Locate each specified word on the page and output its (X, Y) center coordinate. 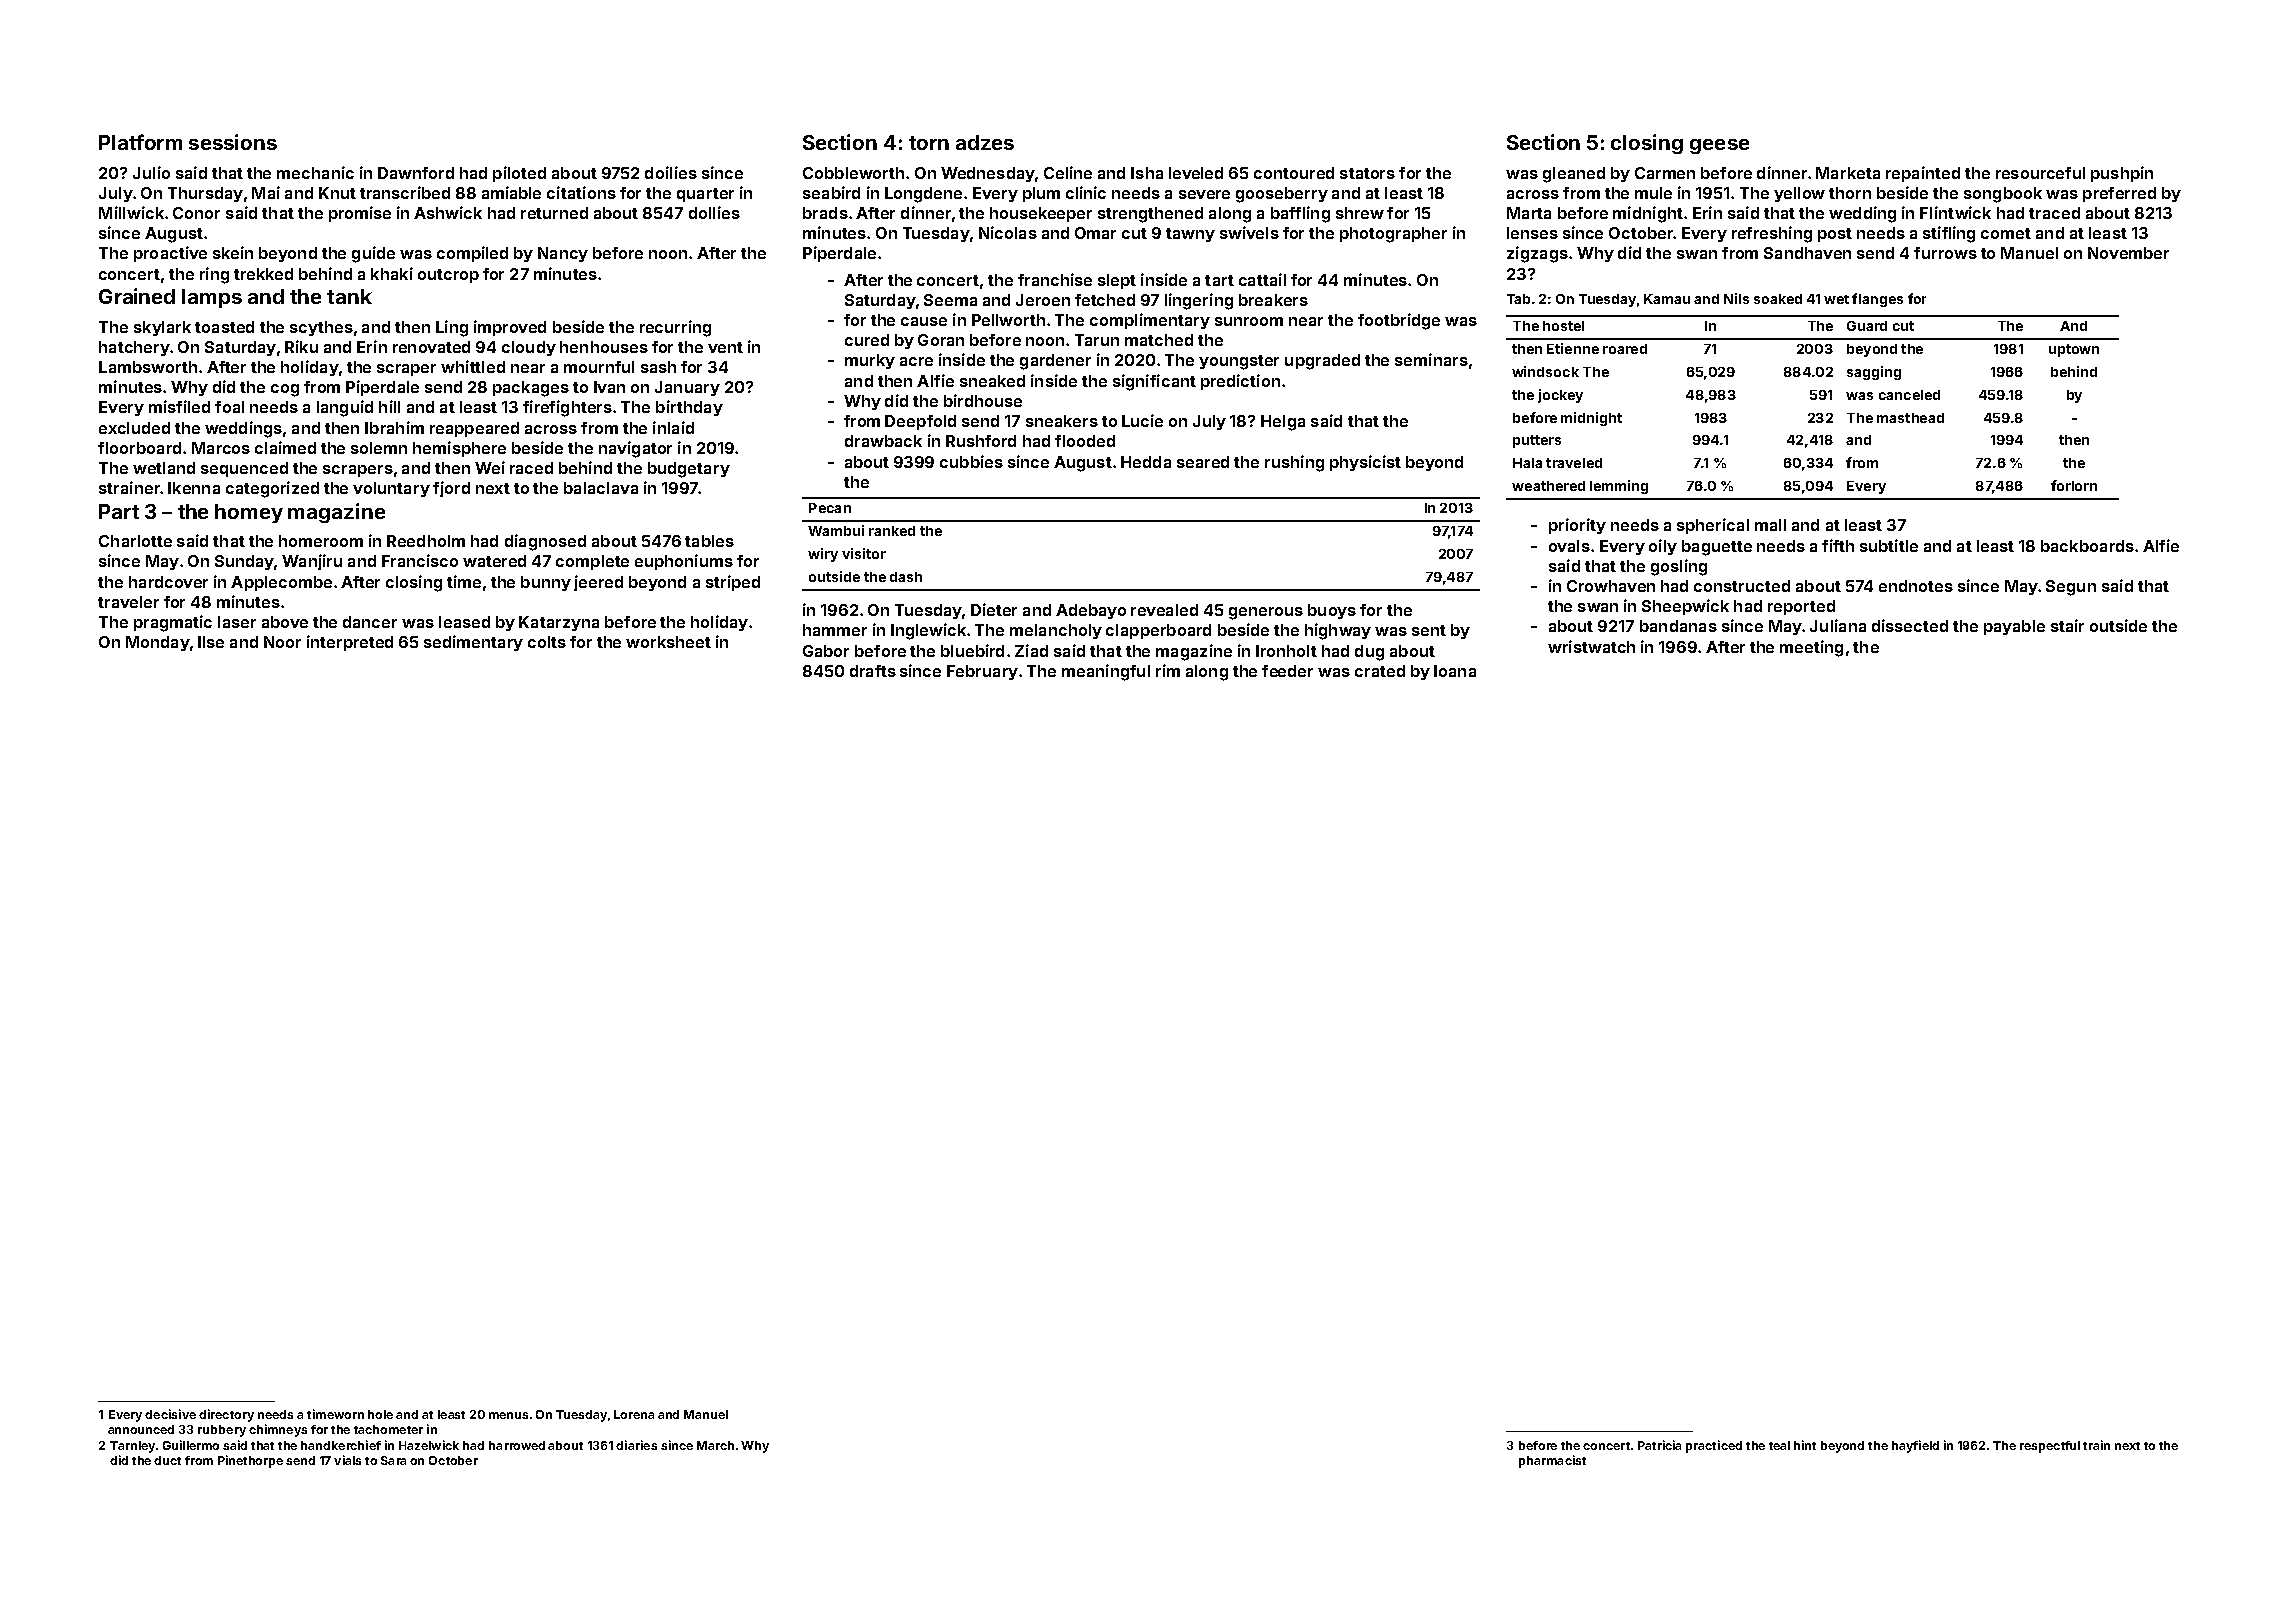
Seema (950, 300)
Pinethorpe (250, 1461)
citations (581, 192)
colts (547, 642)
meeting (1811, 648)
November (2128, 253)
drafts (873, 671)
